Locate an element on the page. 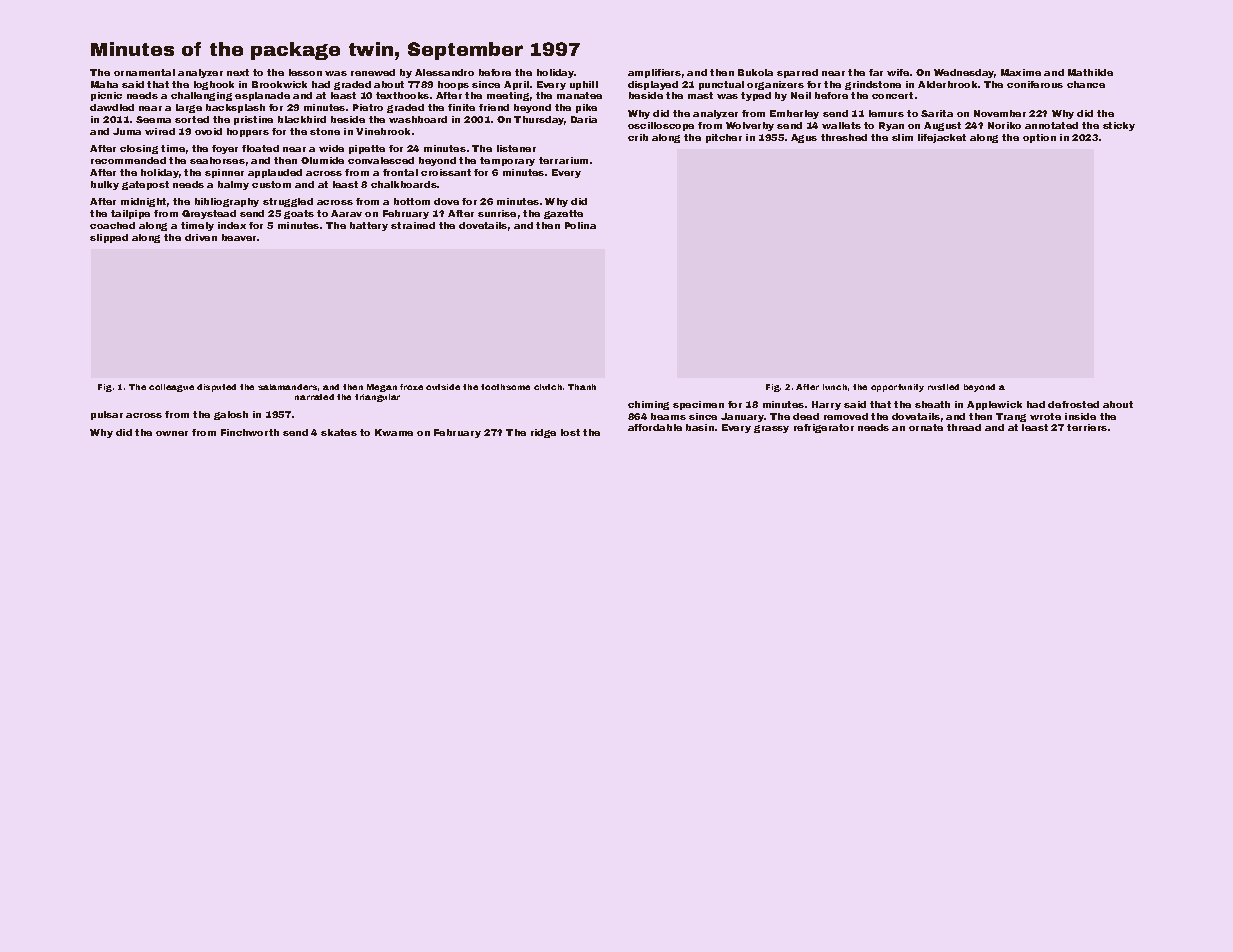 This document has width=1233, height=952. rustled is located at coordinates (943, 387).
